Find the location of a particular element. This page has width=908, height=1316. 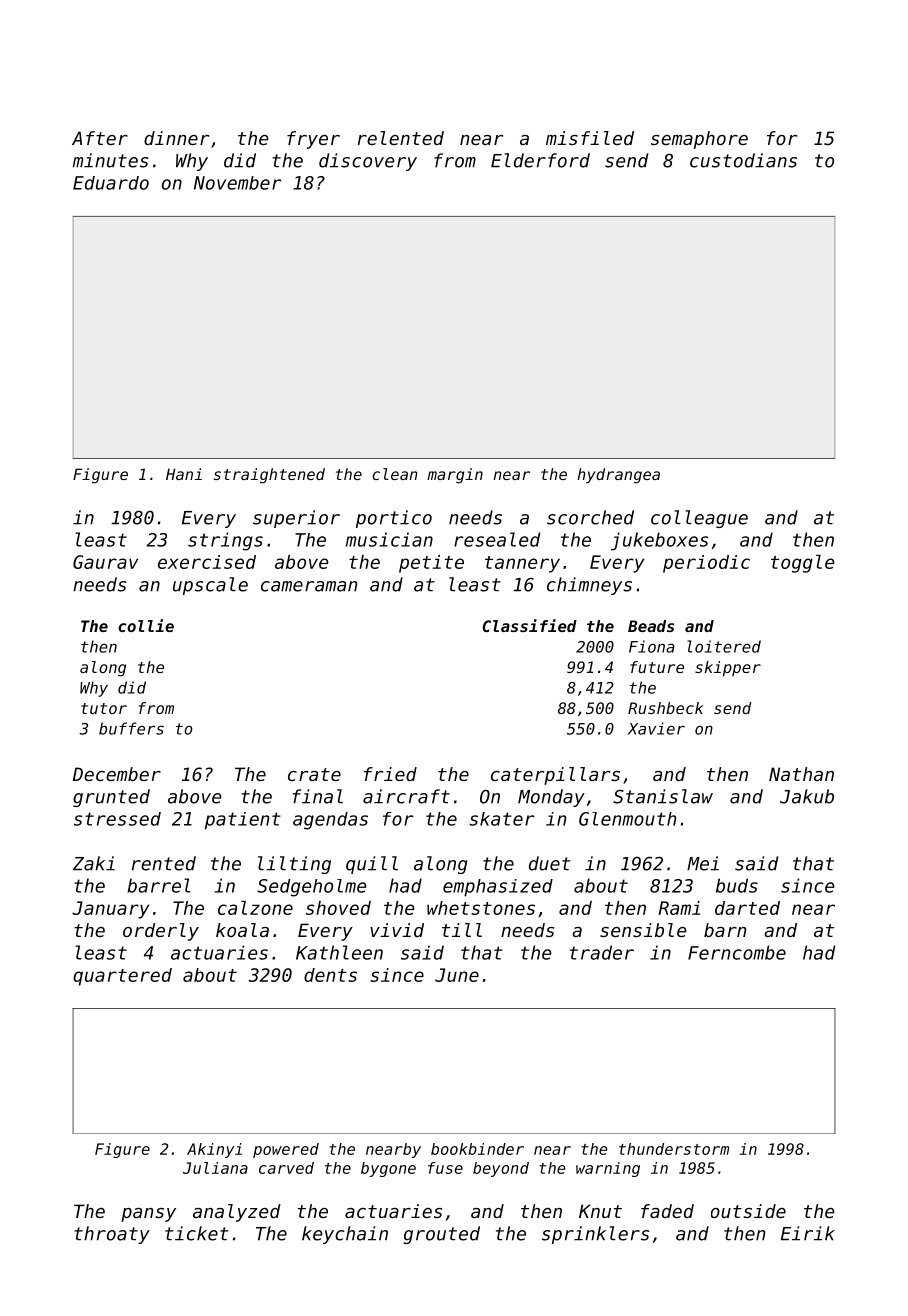

November is located at coordinates (238, 183).
